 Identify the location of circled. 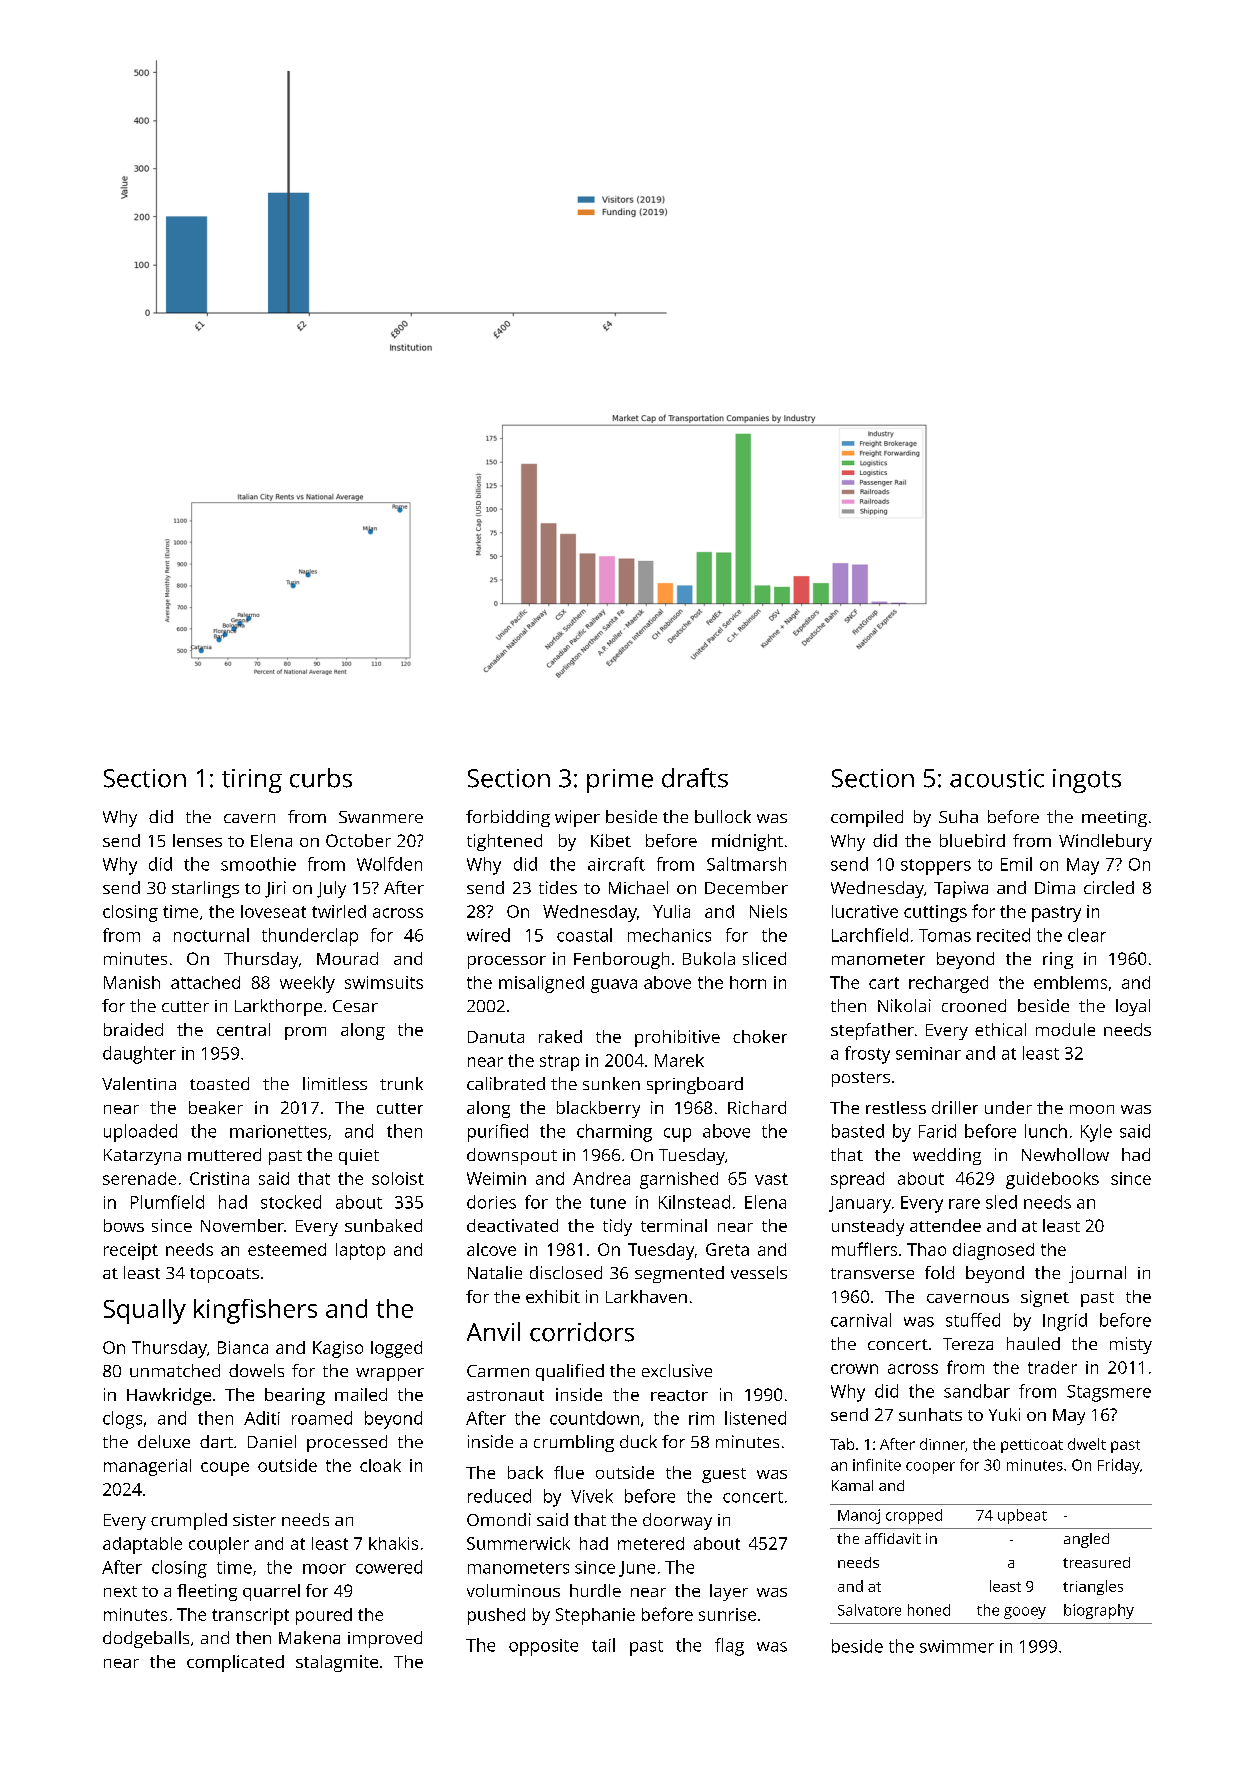
(1109, 887).
